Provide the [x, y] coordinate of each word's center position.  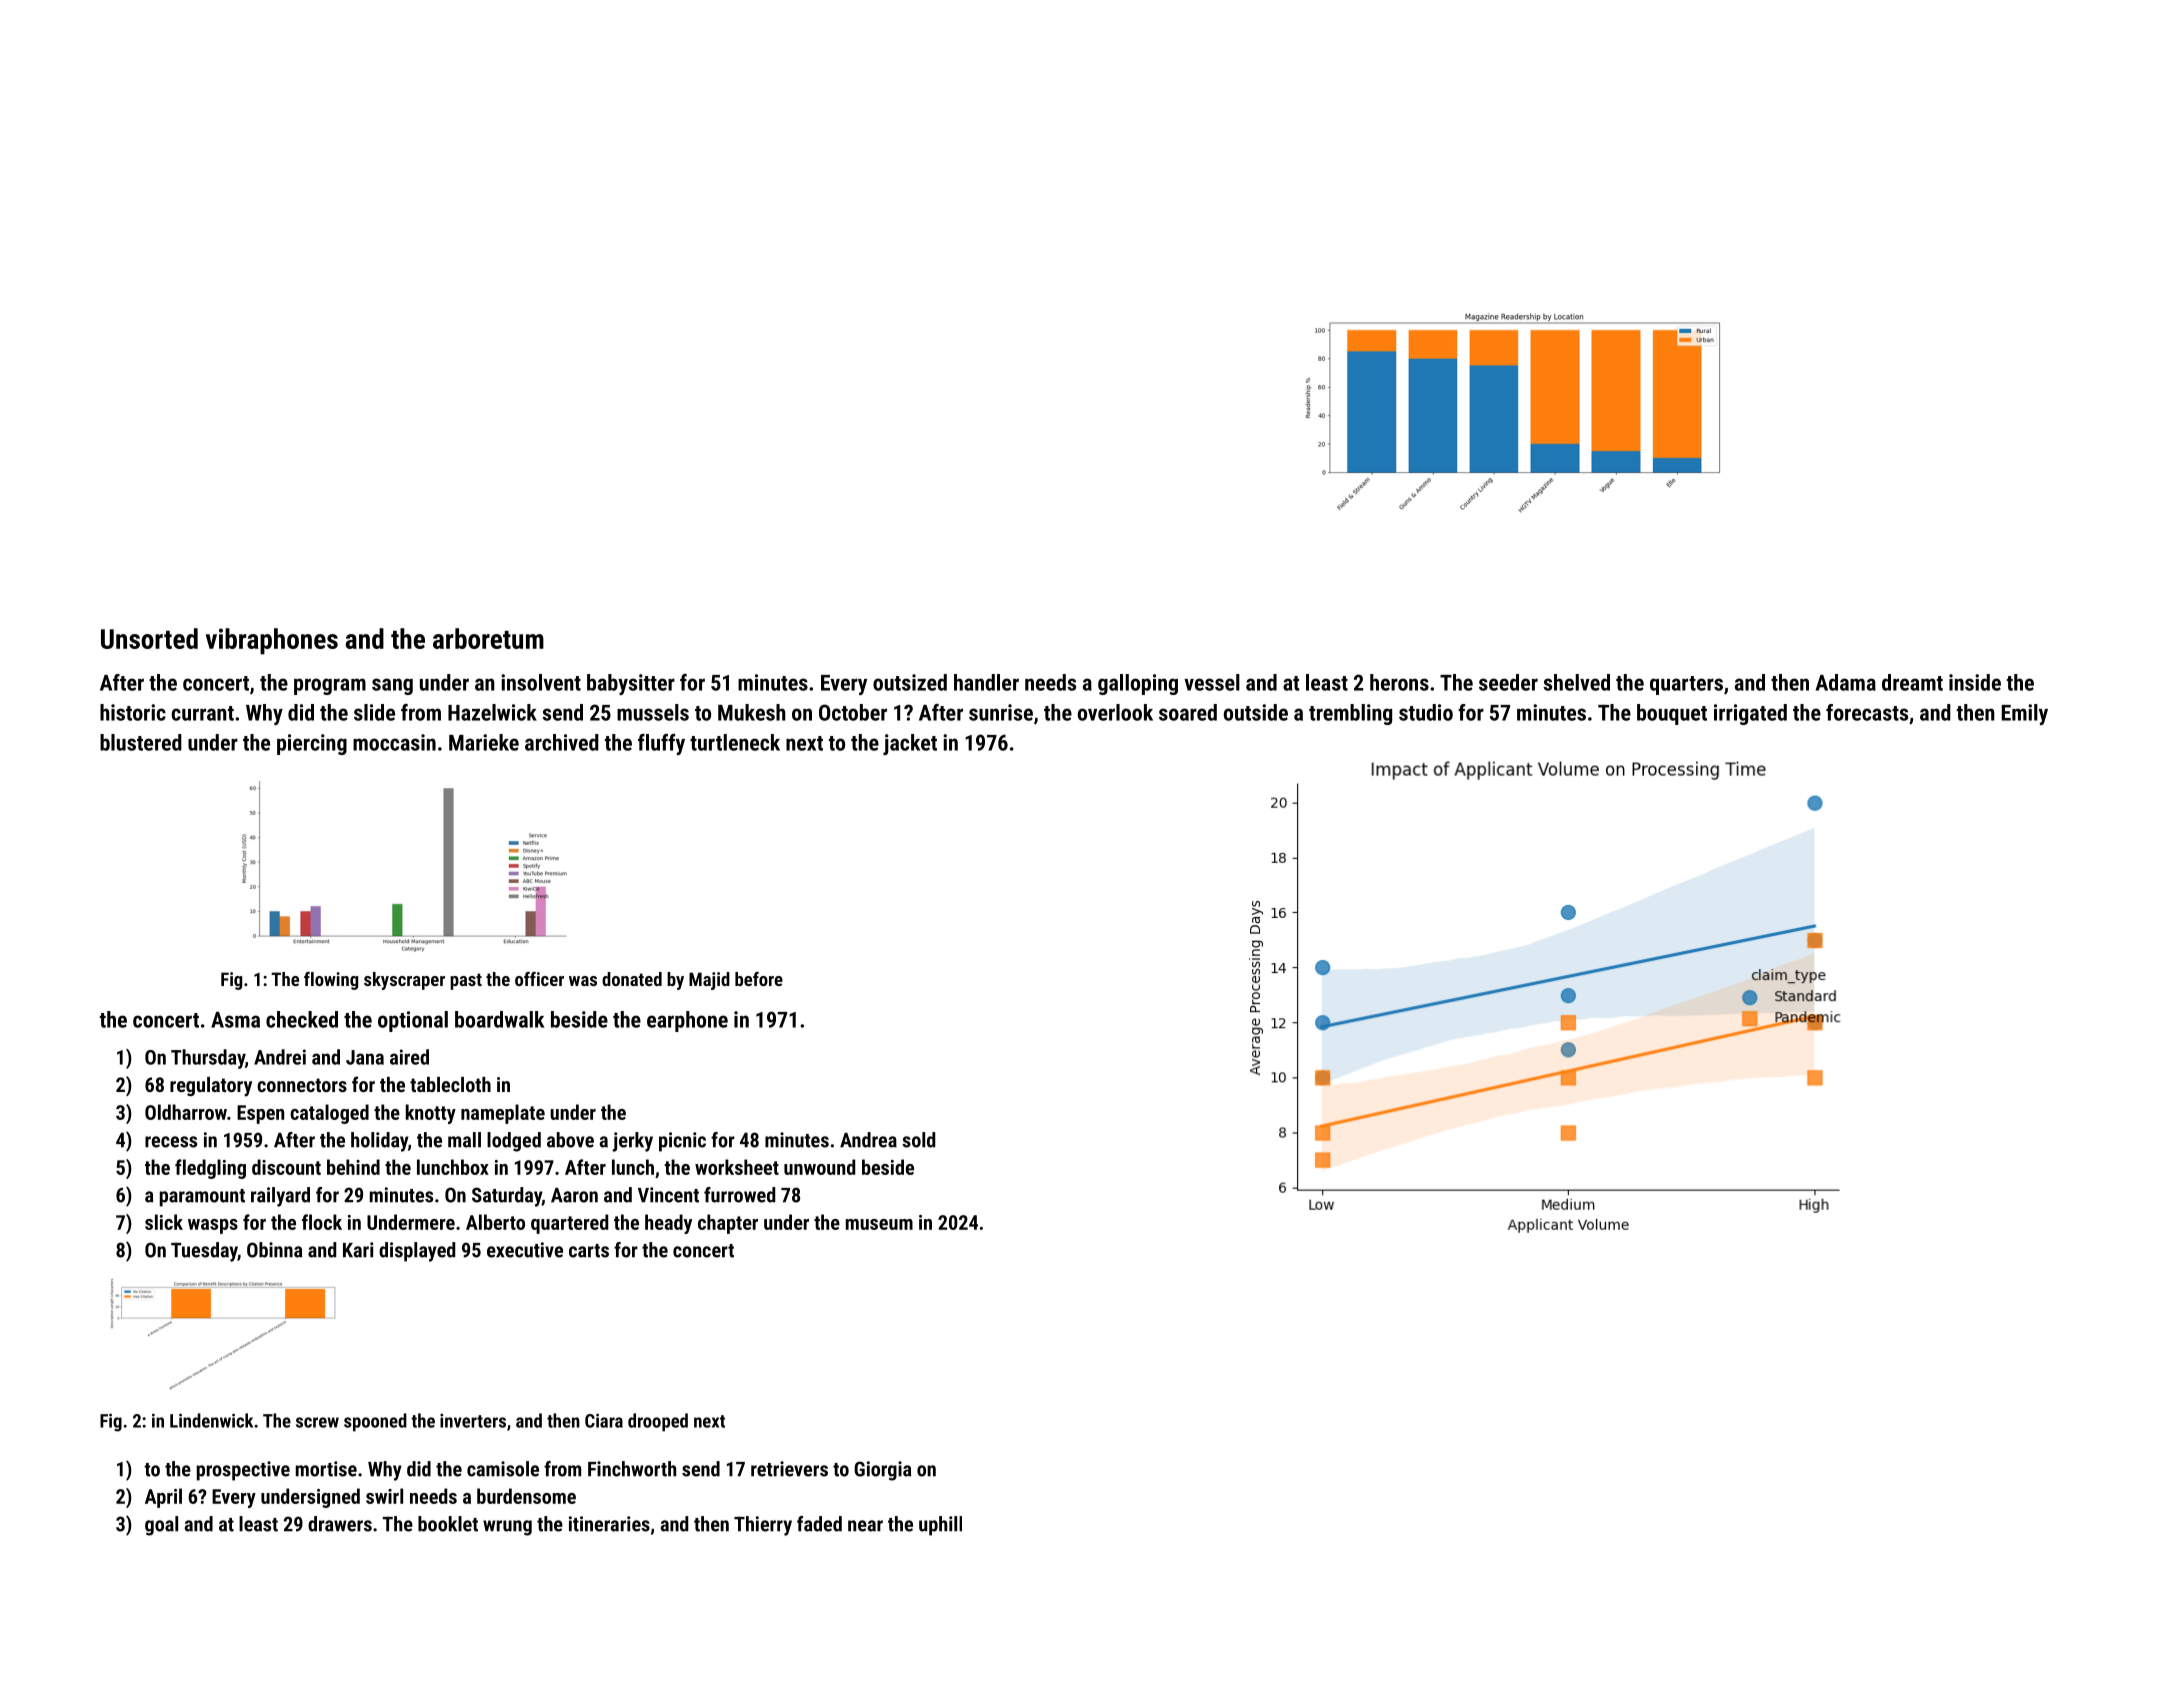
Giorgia [882, 1471]
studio [1426, 712]
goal [161, 1526]
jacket [910, 744]
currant [203, 713]
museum [879, 1224]
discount [286, 1167]
